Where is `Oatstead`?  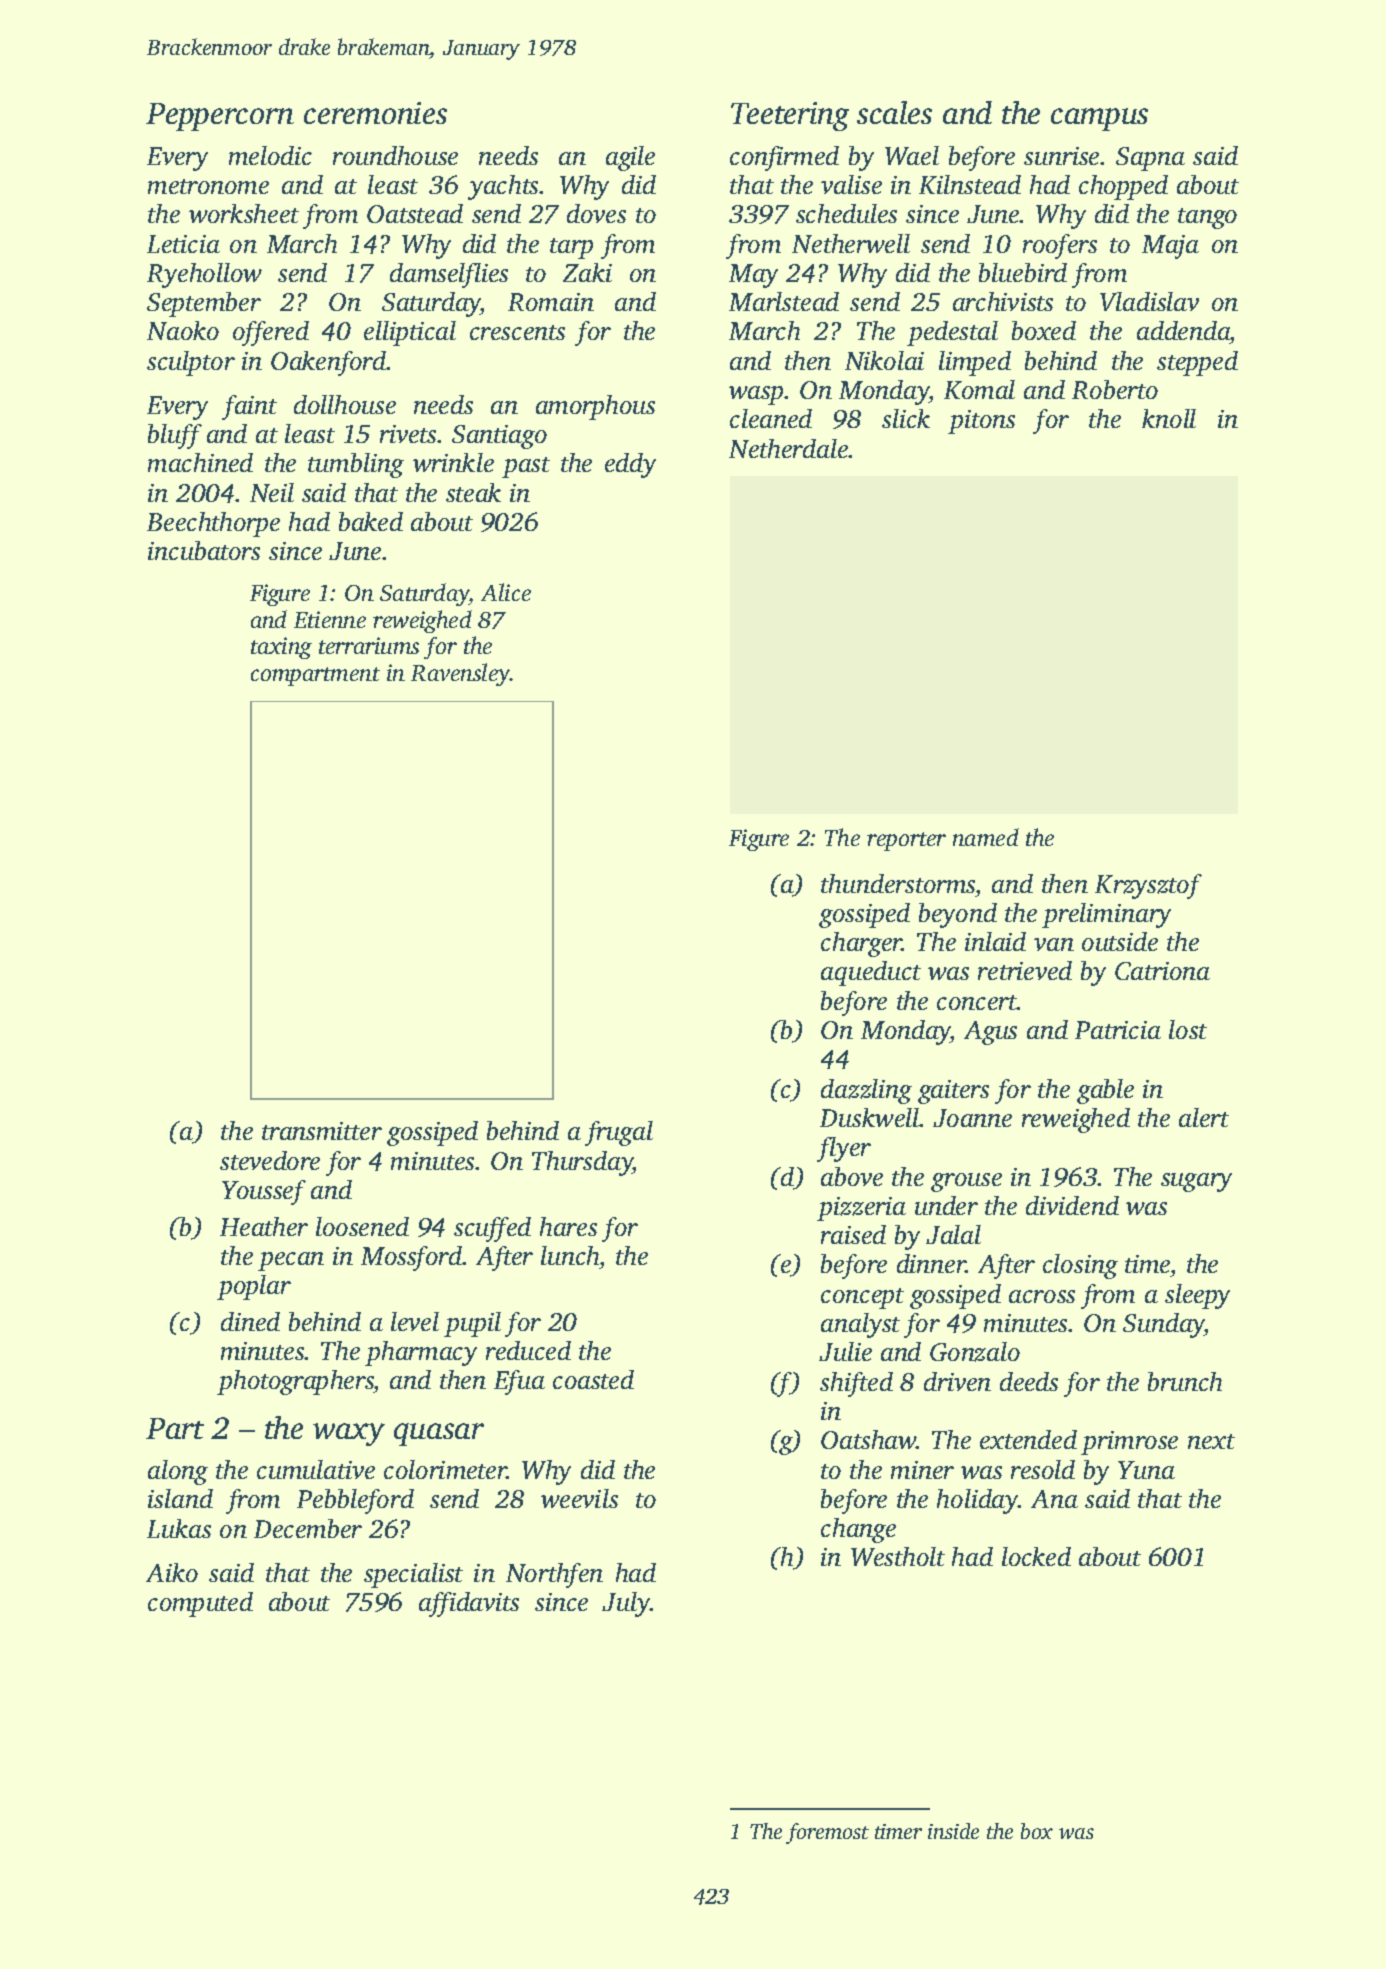 Oatstead is located at coordinates (415, 213).
